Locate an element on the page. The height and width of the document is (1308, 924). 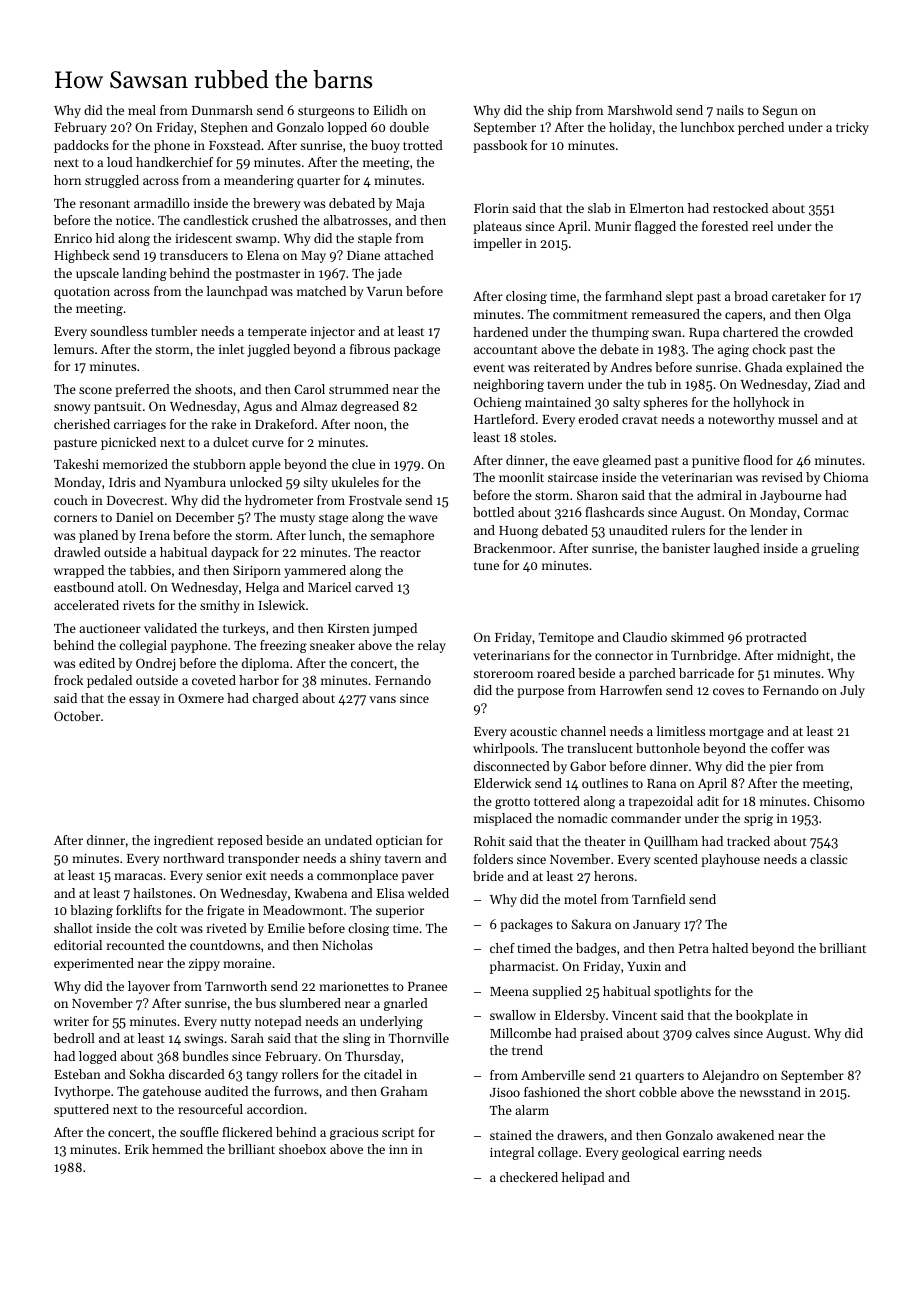
halted is located at coordinates (730, 948).
